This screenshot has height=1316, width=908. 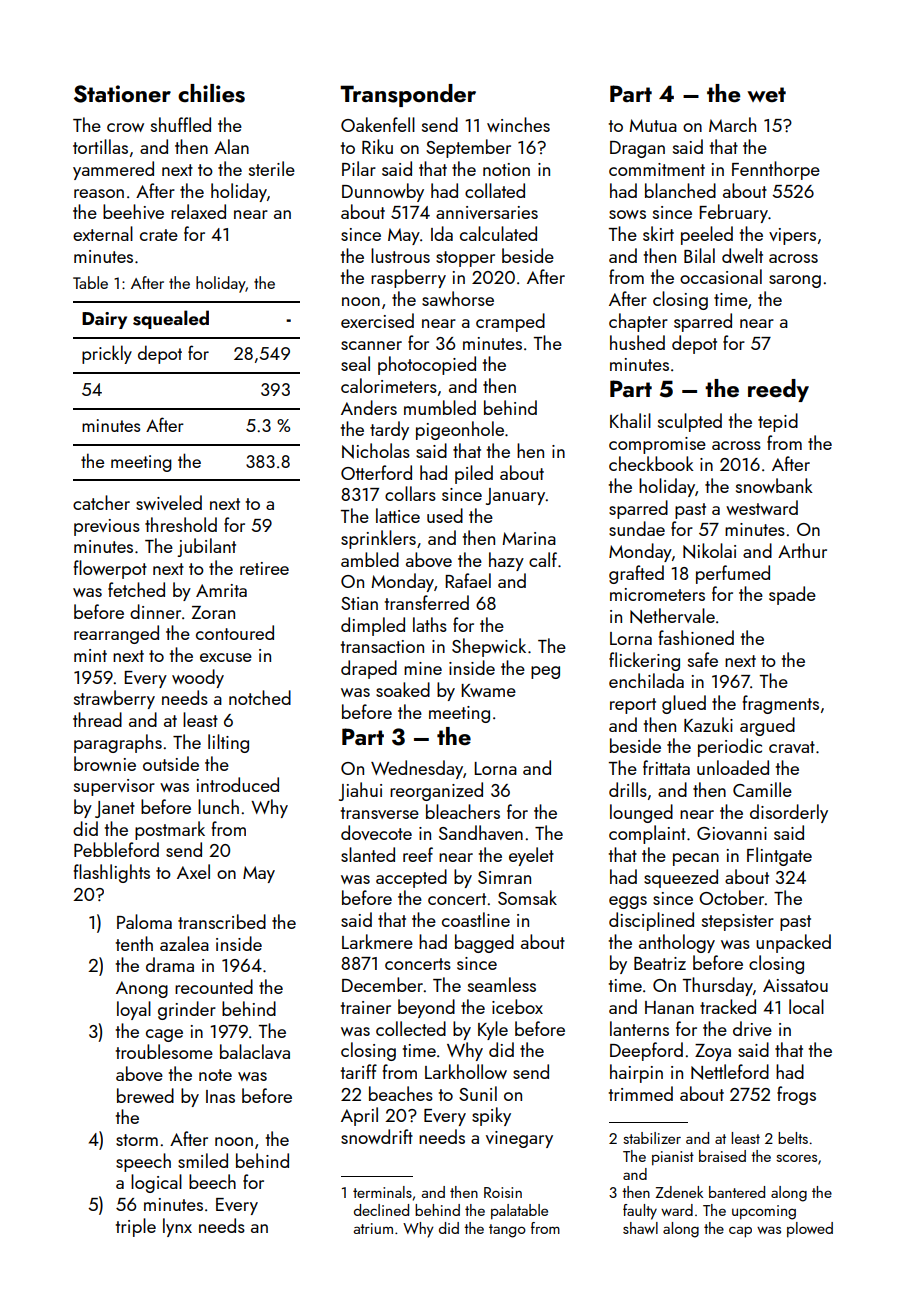 What do you see at coordinates (104, 320) in the screenshot?
I see `Dairy` at bounding box center [104, 320].
